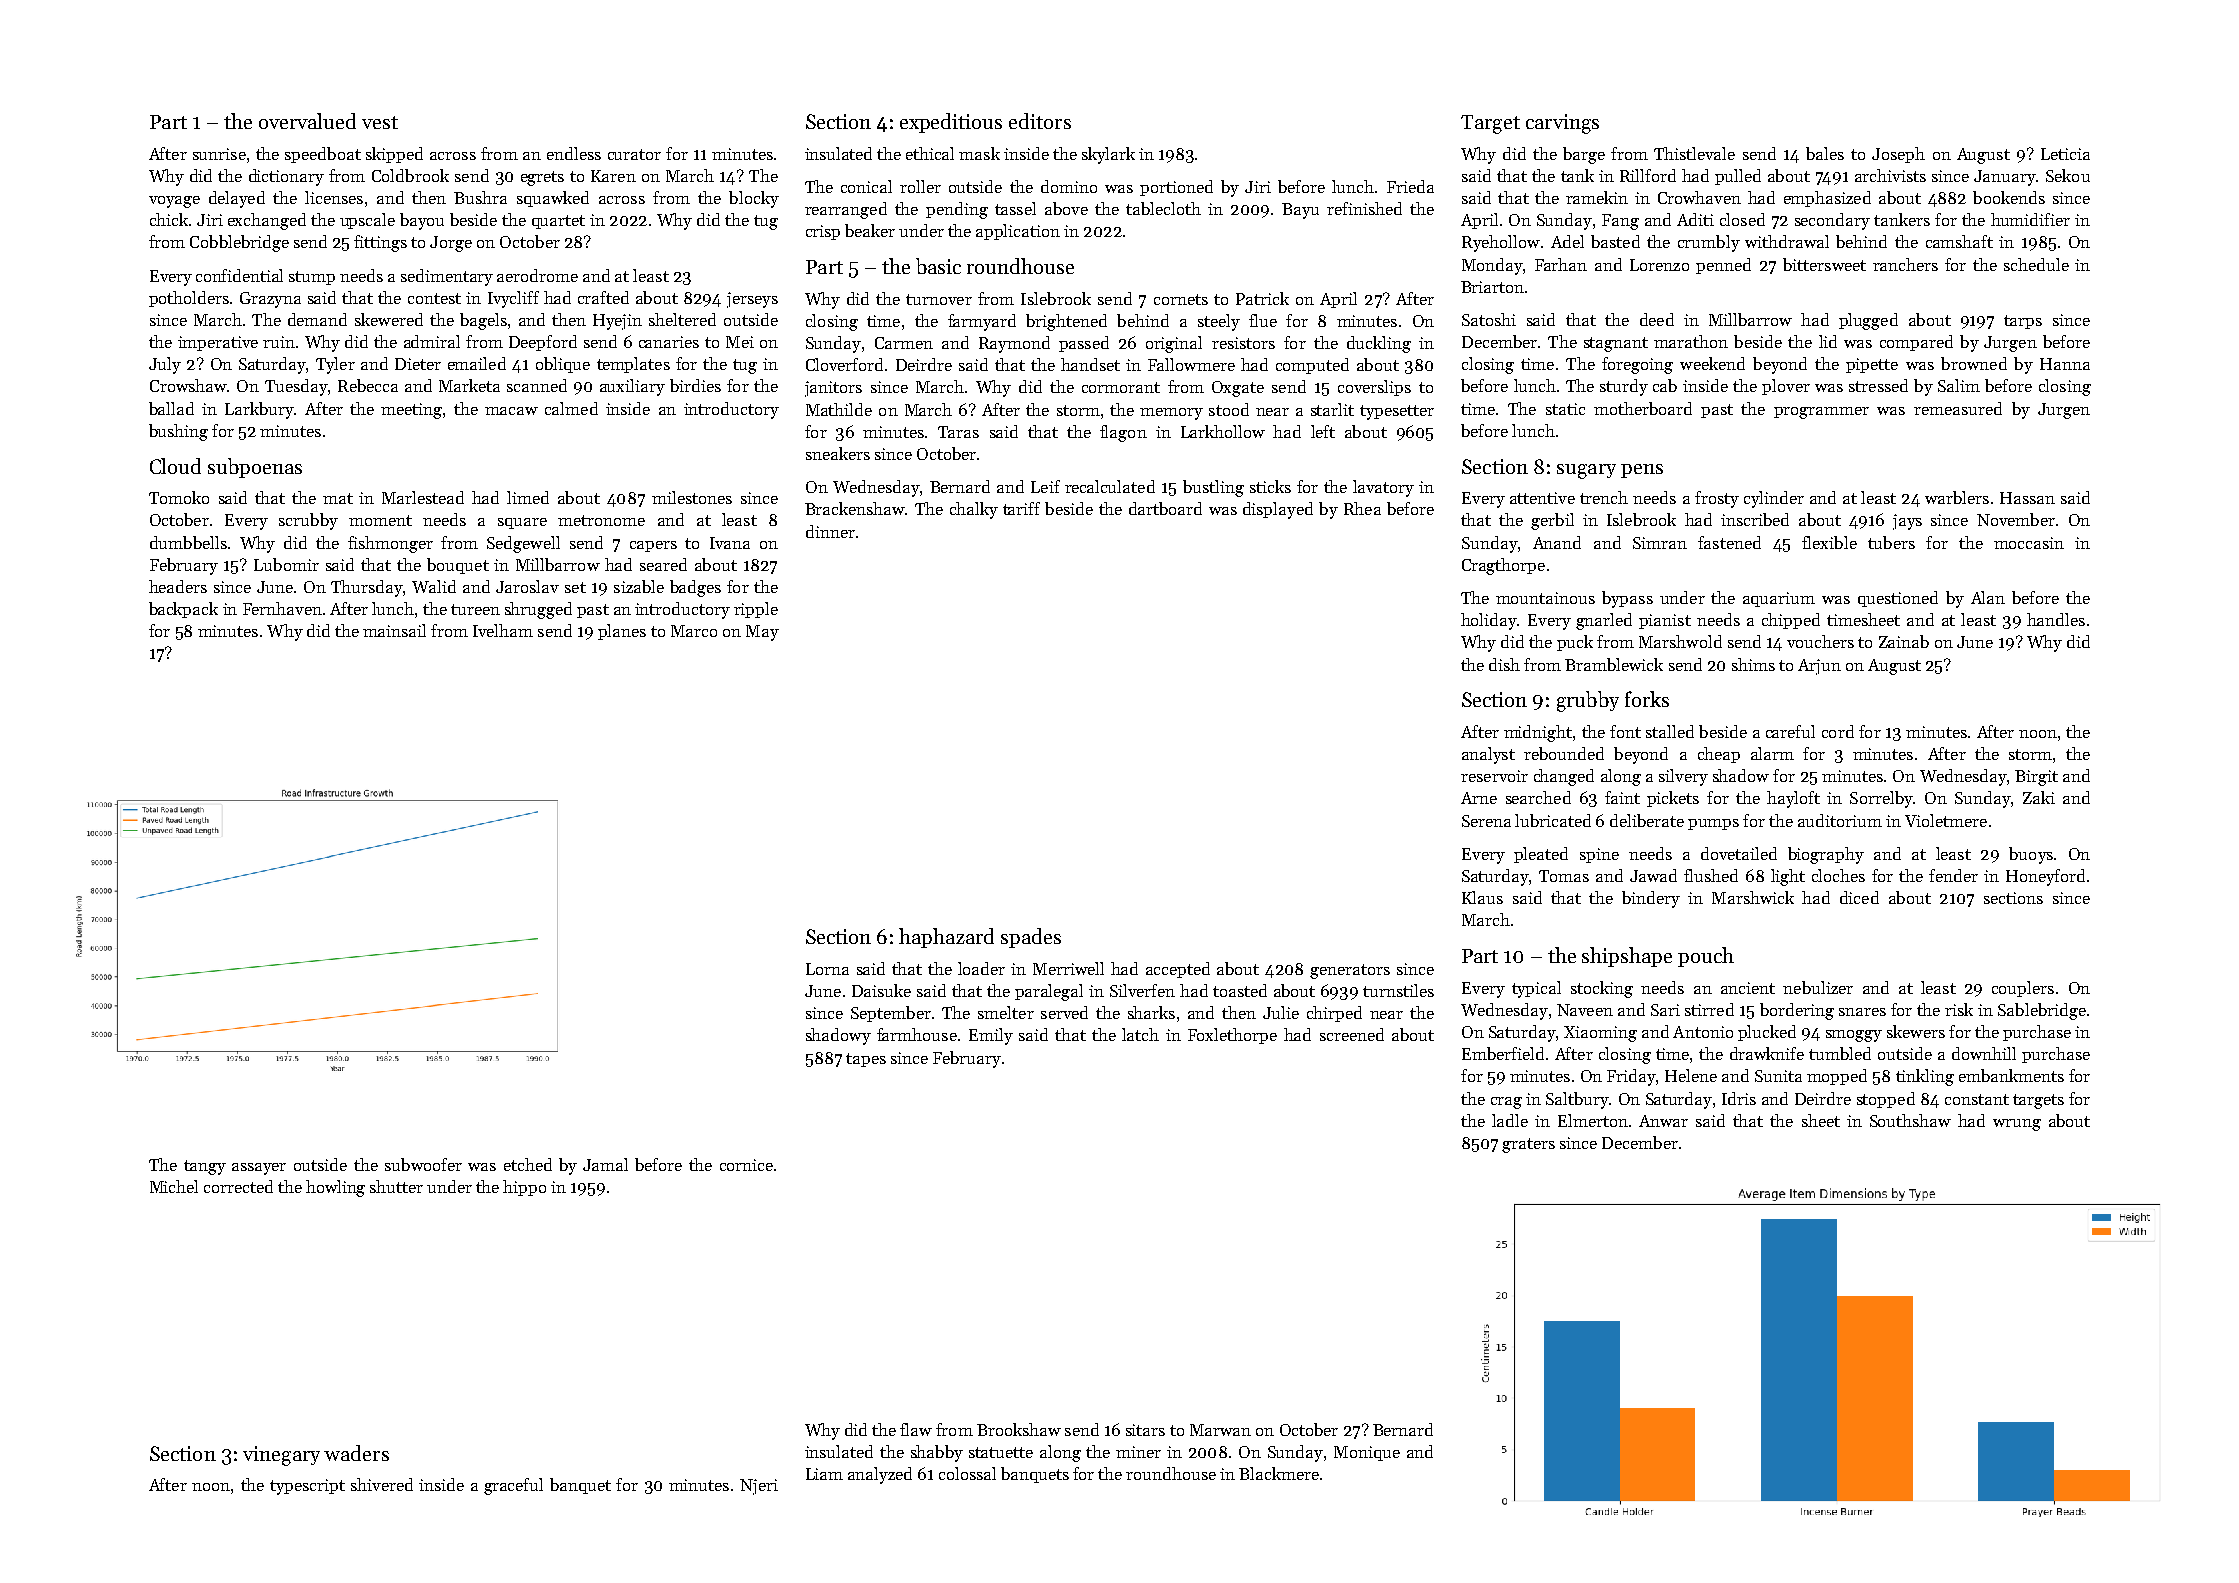 This screenshot has height=1583, width=2239. Describe the element at coordinates (2029, 543) in the screenshot. I see `moccasin` at that location.
